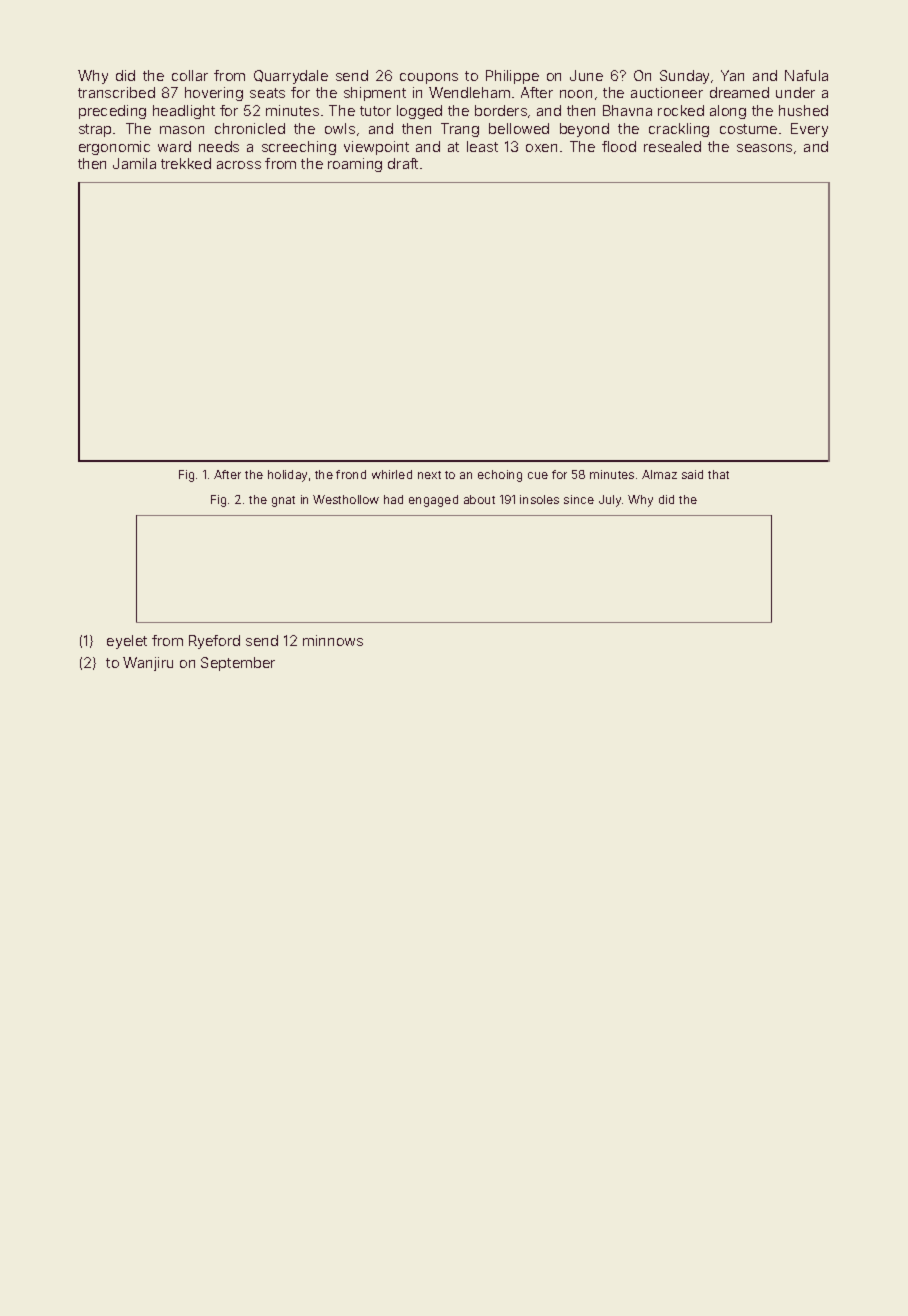 The height and width of the image is (1316, 908). Describe the element at coordinates (512, 77) in the image. I see `Philippe` at that location.
